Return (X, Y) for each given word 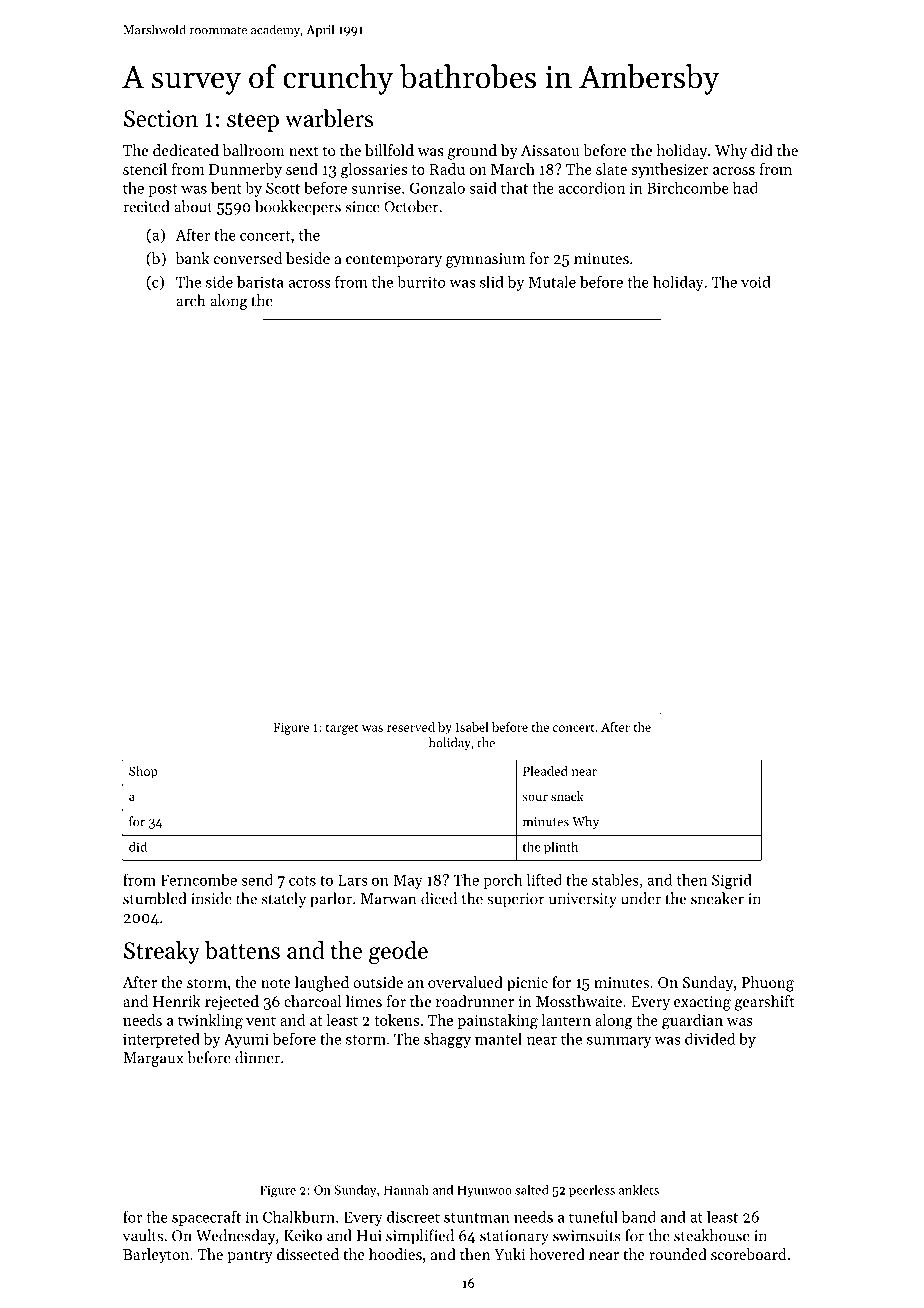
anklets (639, 1189)
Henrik (177, 1001)
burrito (421, 282)
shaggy (447, 1040)
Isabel (472, 727)
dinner (257, 1057)
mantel (498, 1038)
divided (710, 1038)
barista (260, 282)
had (745, 188)
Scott (283, 188)
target (341, 729)
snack (567, 796)
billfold (389, 150)
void (756, 282)
